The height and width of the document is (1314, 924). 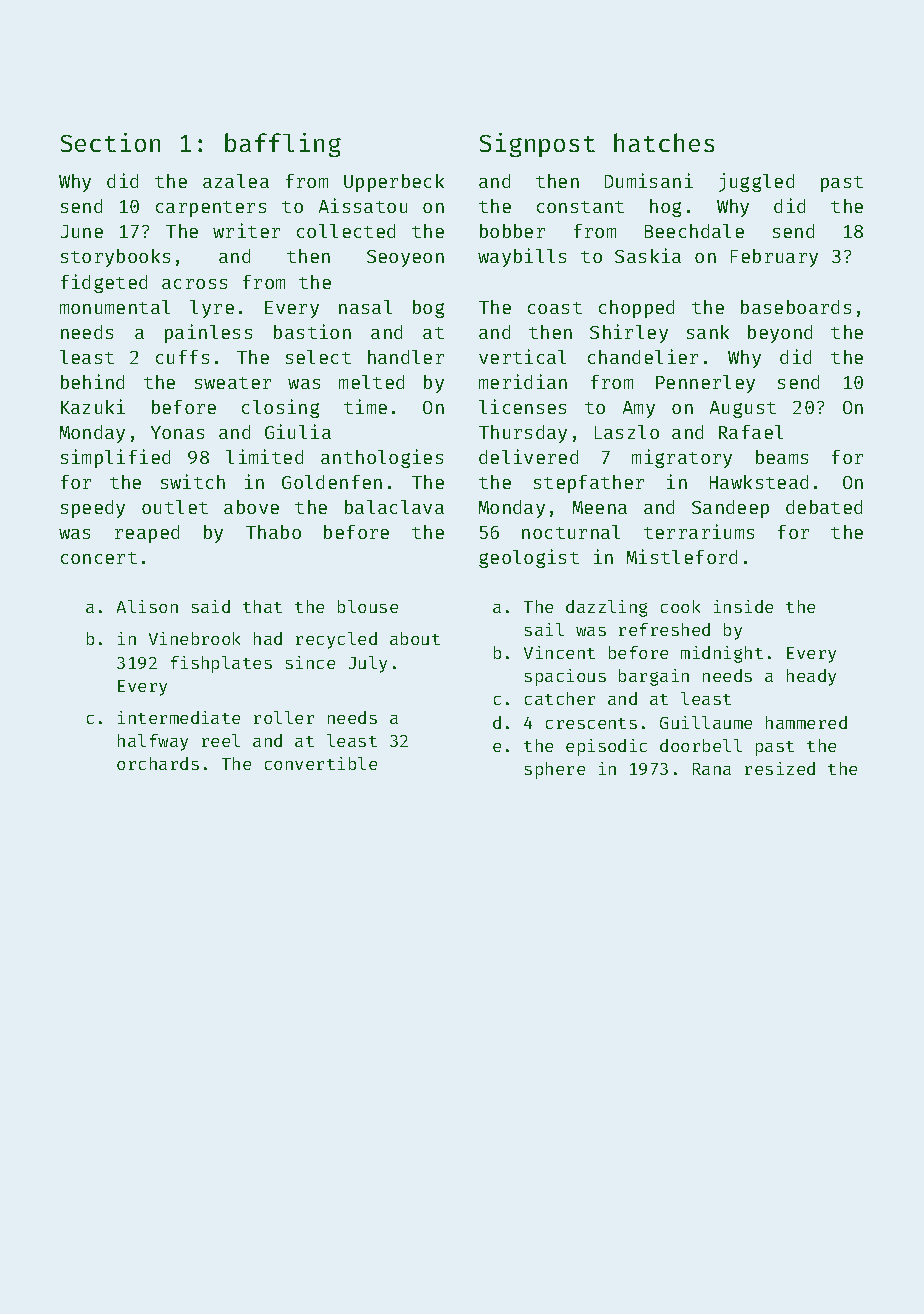 I want to click on Section, so click(x=110, y=142).
